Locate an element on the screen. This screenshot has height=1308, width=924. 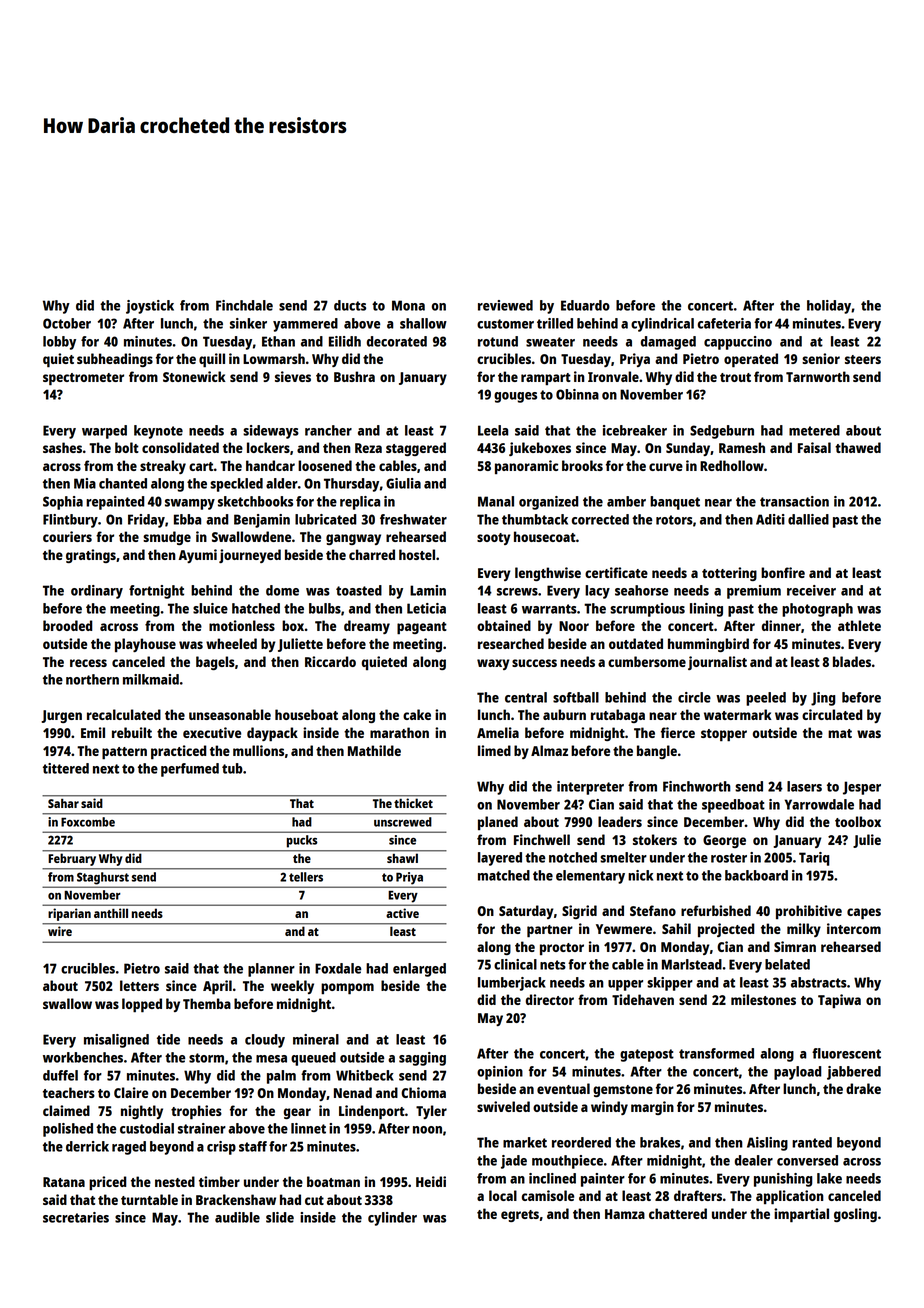
sagging is located at coordinates (422, 1059).
